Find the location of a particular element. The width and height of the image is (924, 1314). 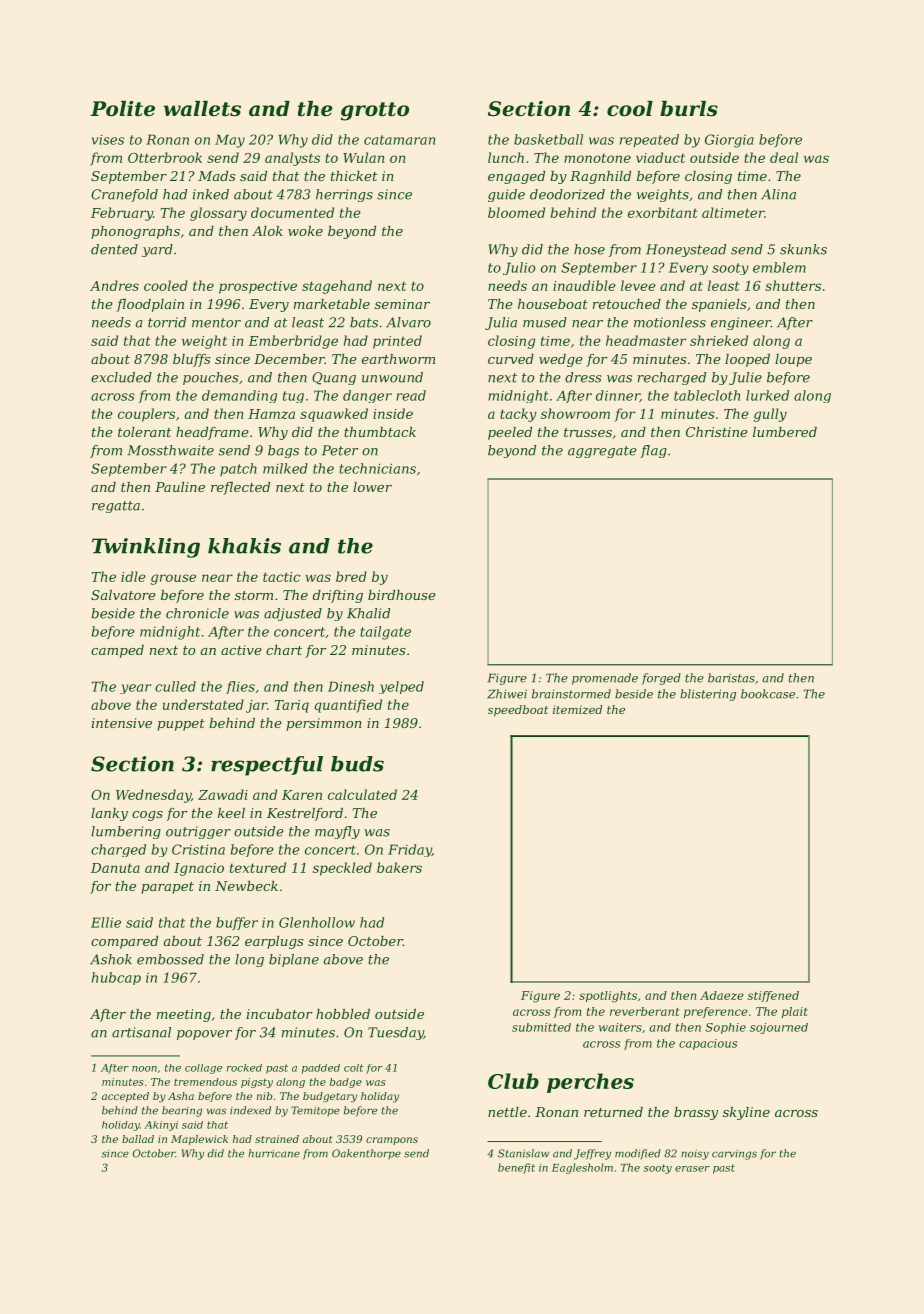

Adaeze is located at coordinates (722, 995).
